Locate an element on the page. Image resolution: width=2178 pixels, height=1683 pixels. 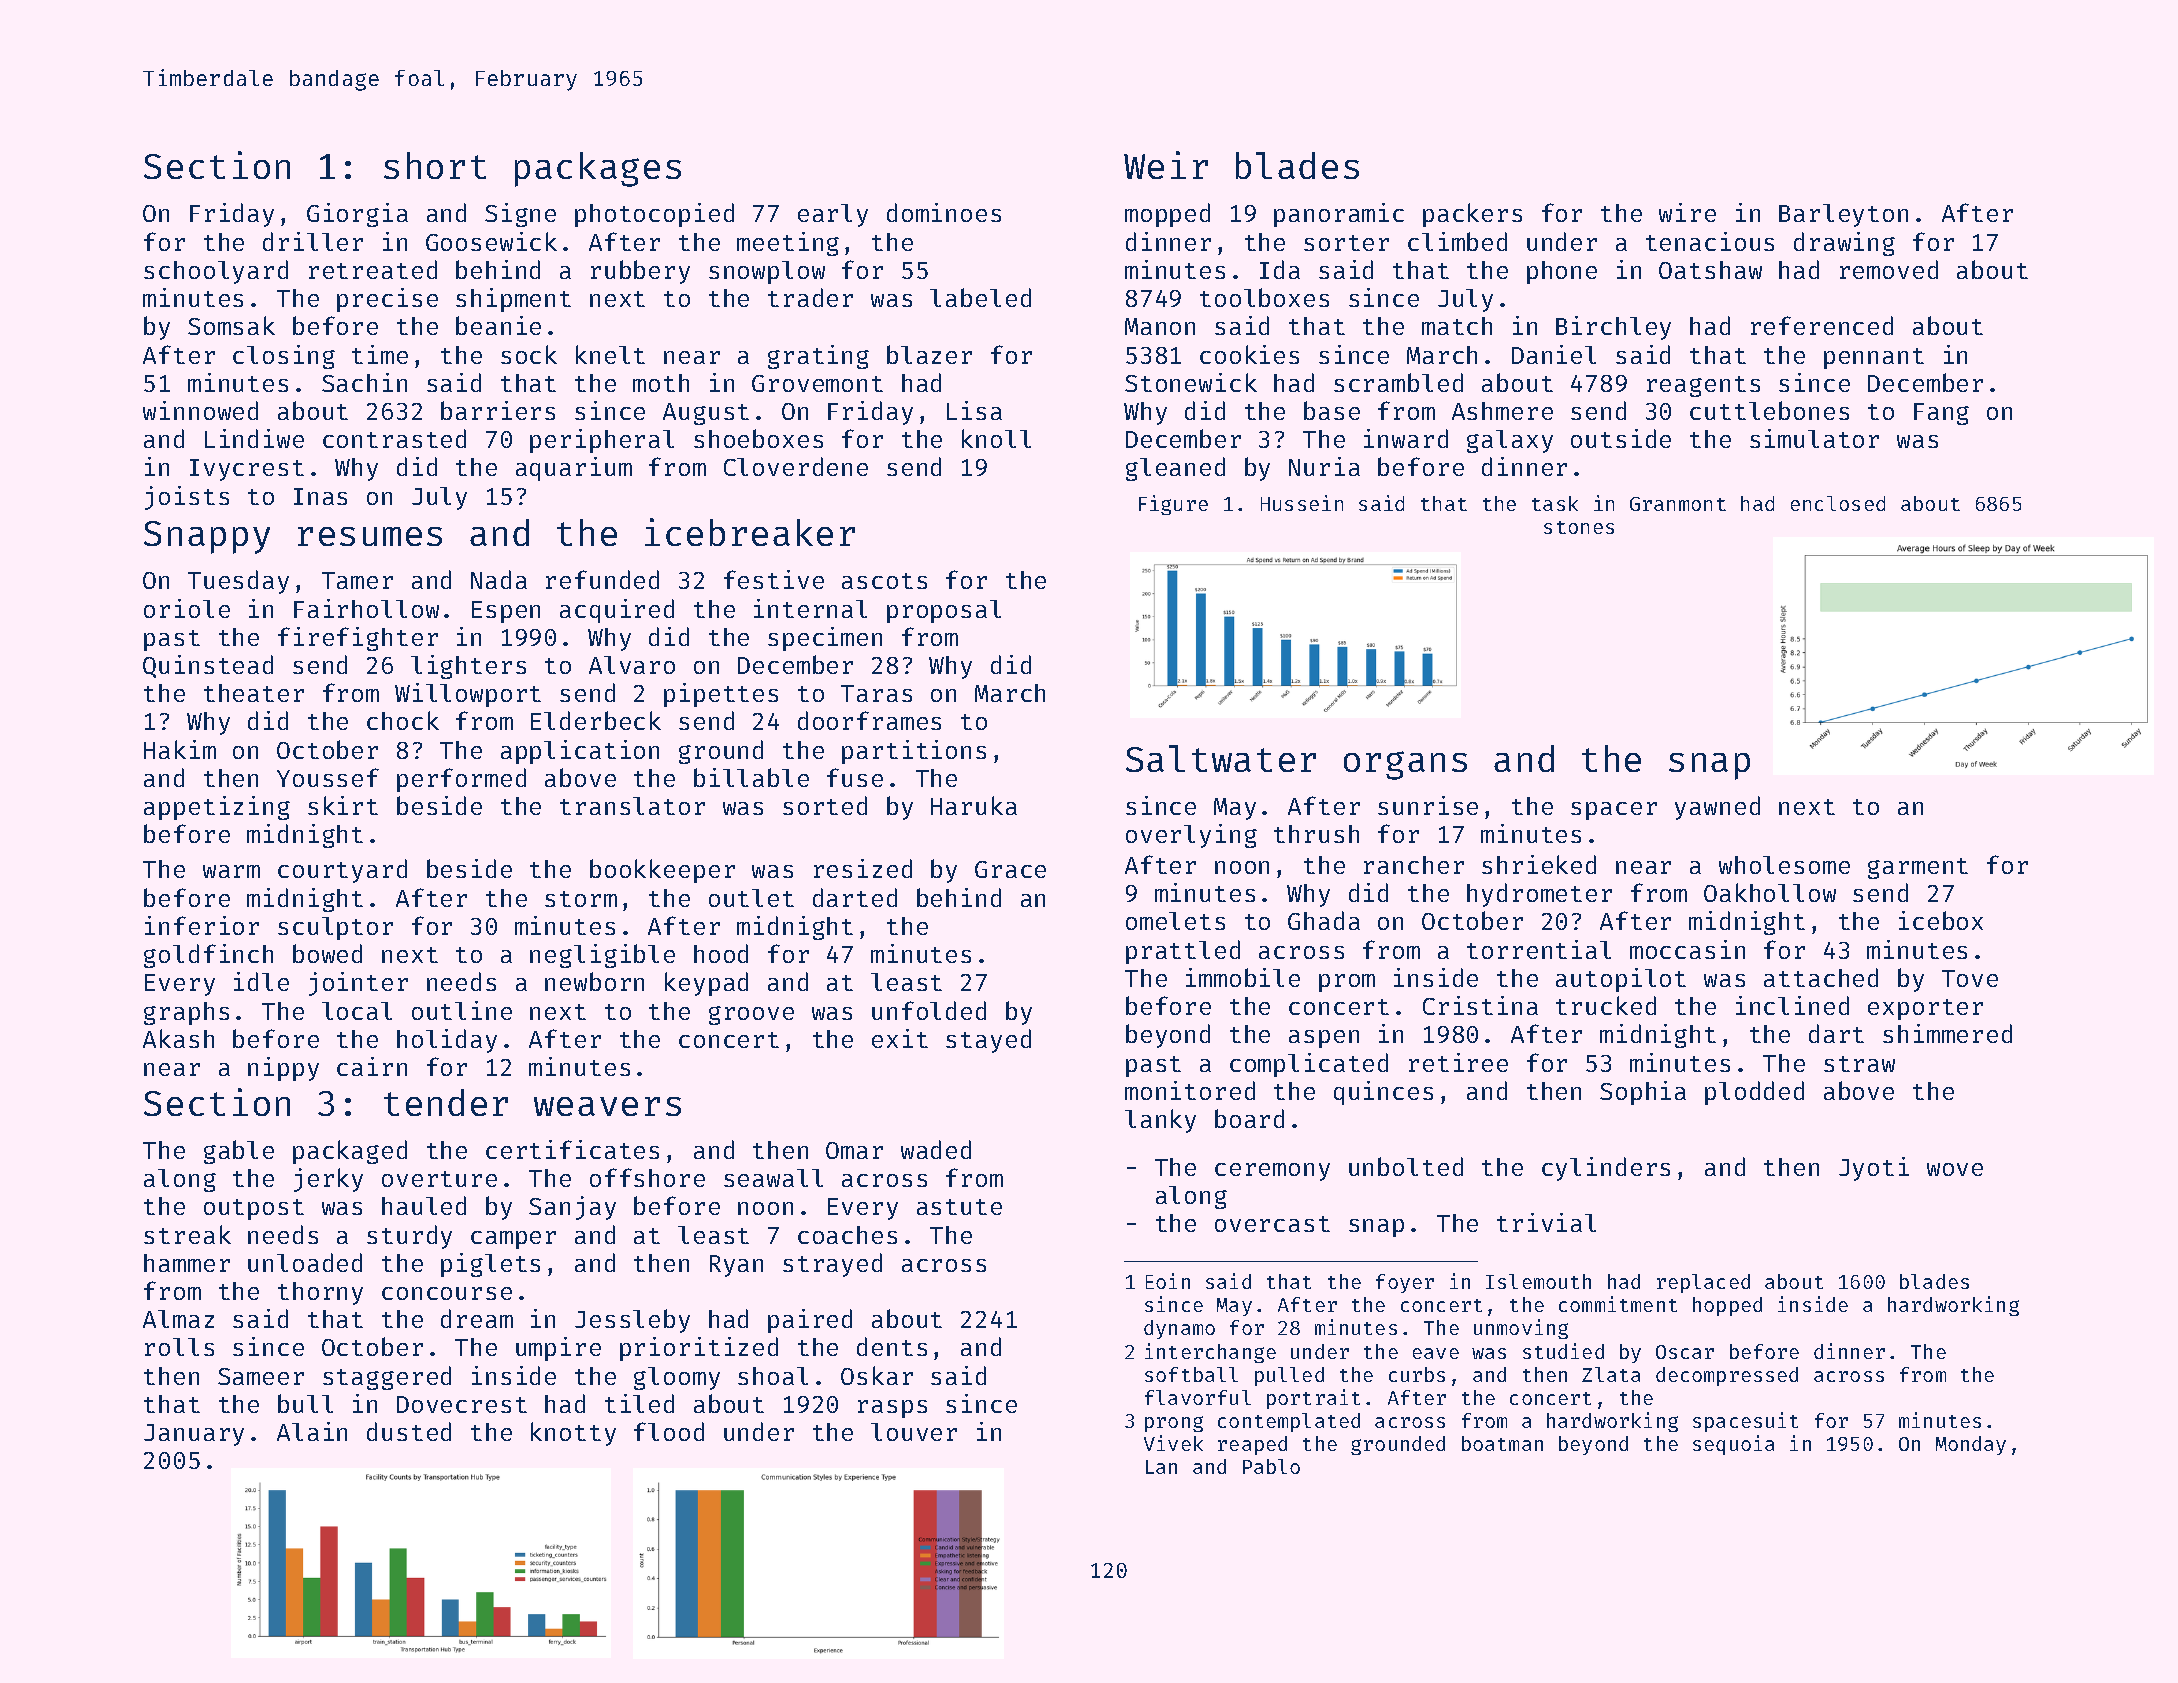
gleaned is located at coordinates (1175, 469).
